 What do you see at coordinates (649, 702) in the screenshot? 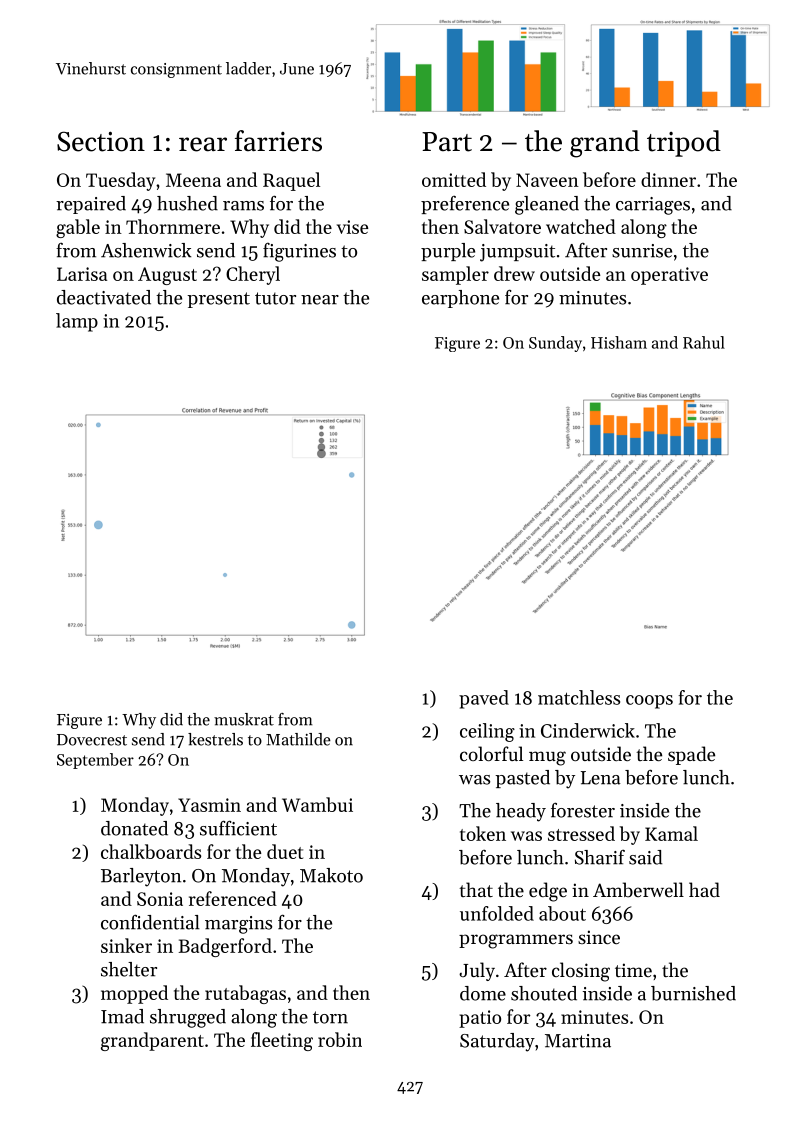
I see `coops` at bounding box center [649, 702].
